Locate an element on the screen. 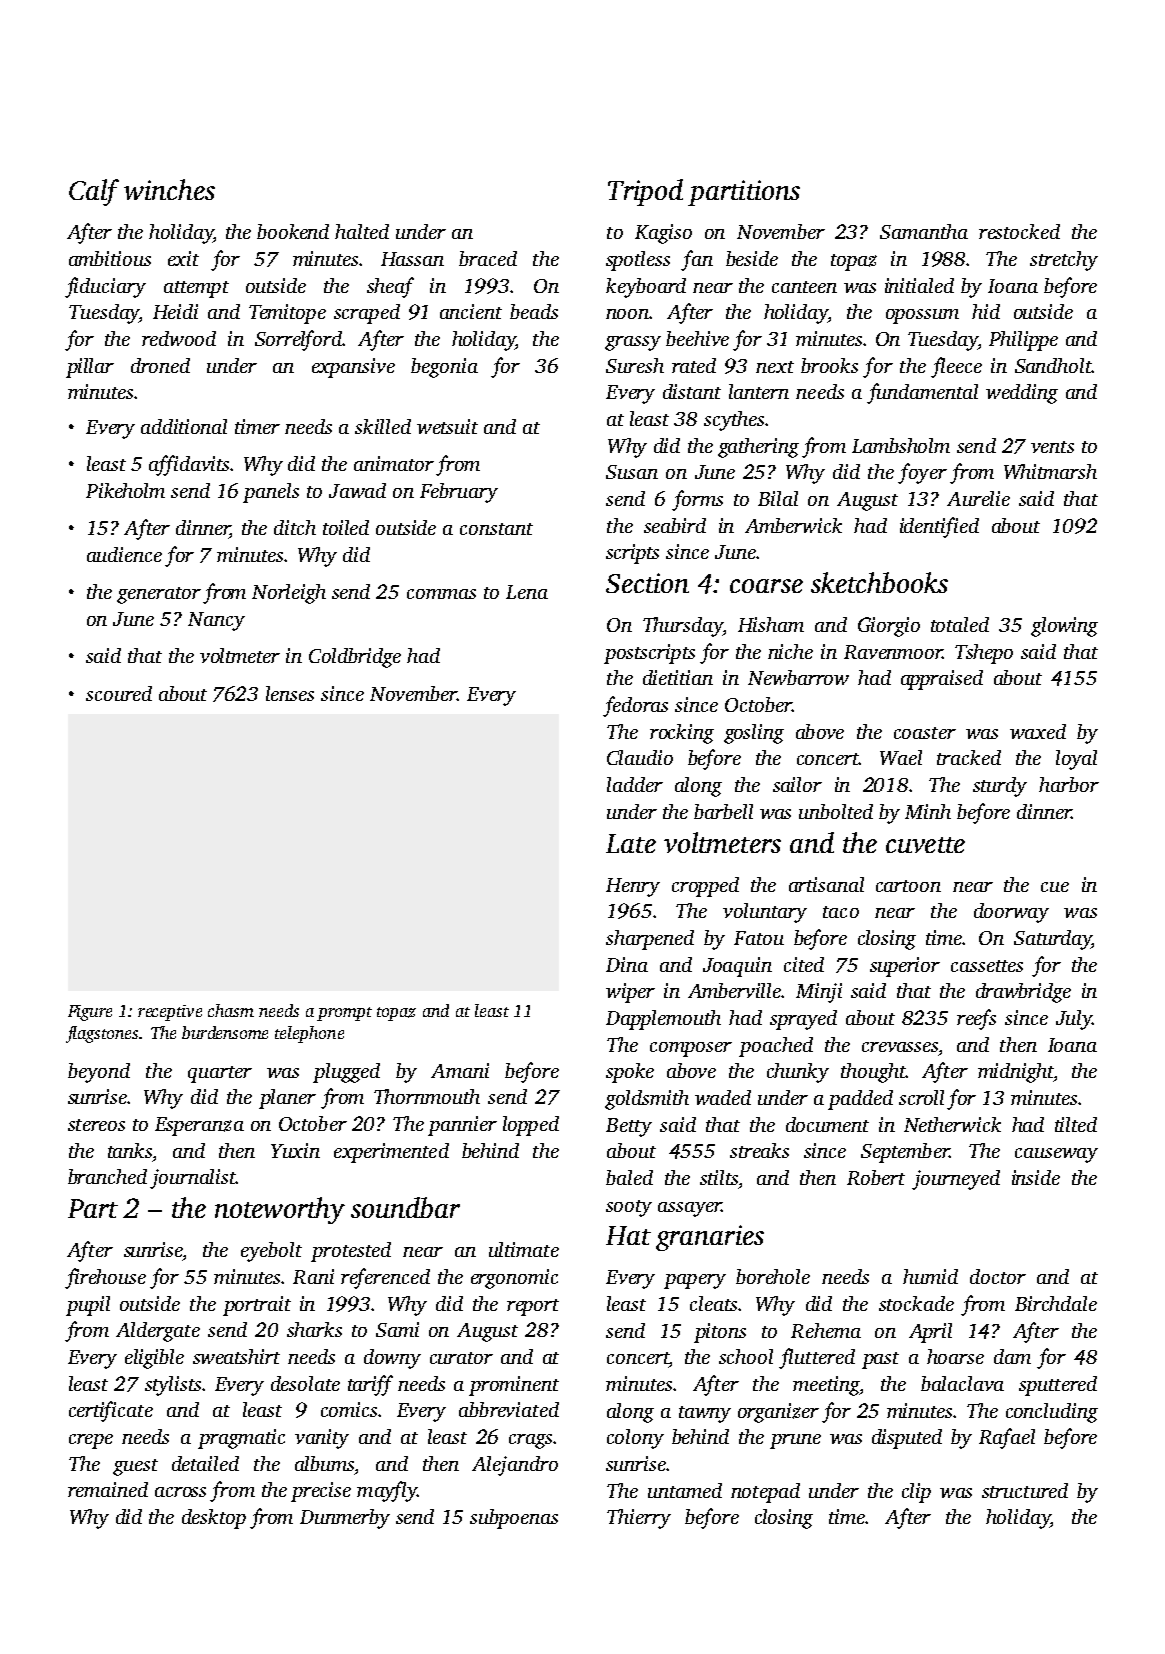 Image resolution: width=1165 pixels, height=1654 pixels. sweatshirt is located at coordinates (236, 1356).
